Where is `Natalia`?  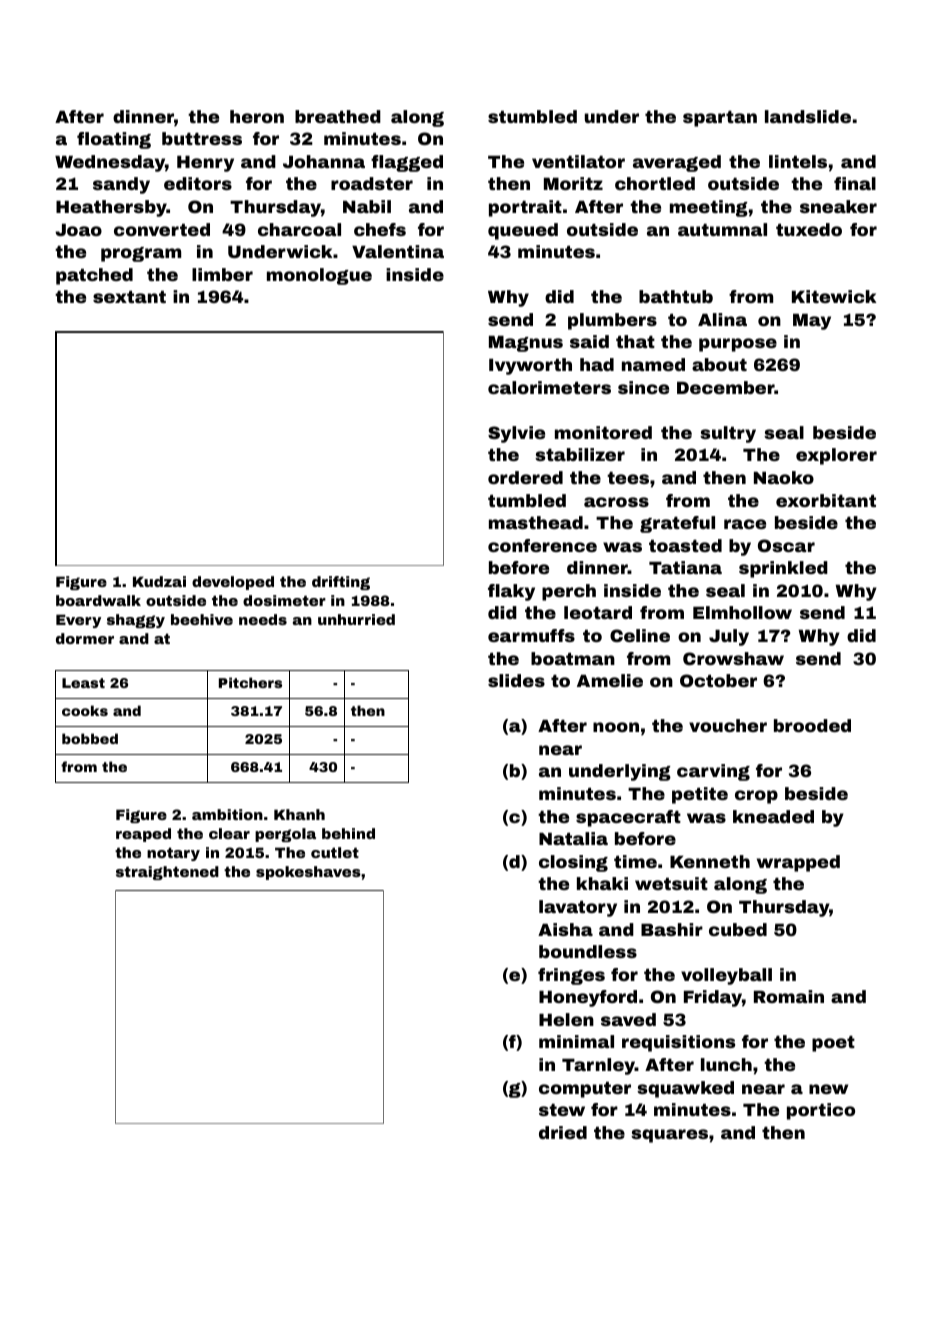 Natalia is located at coordinates (573, 838).
